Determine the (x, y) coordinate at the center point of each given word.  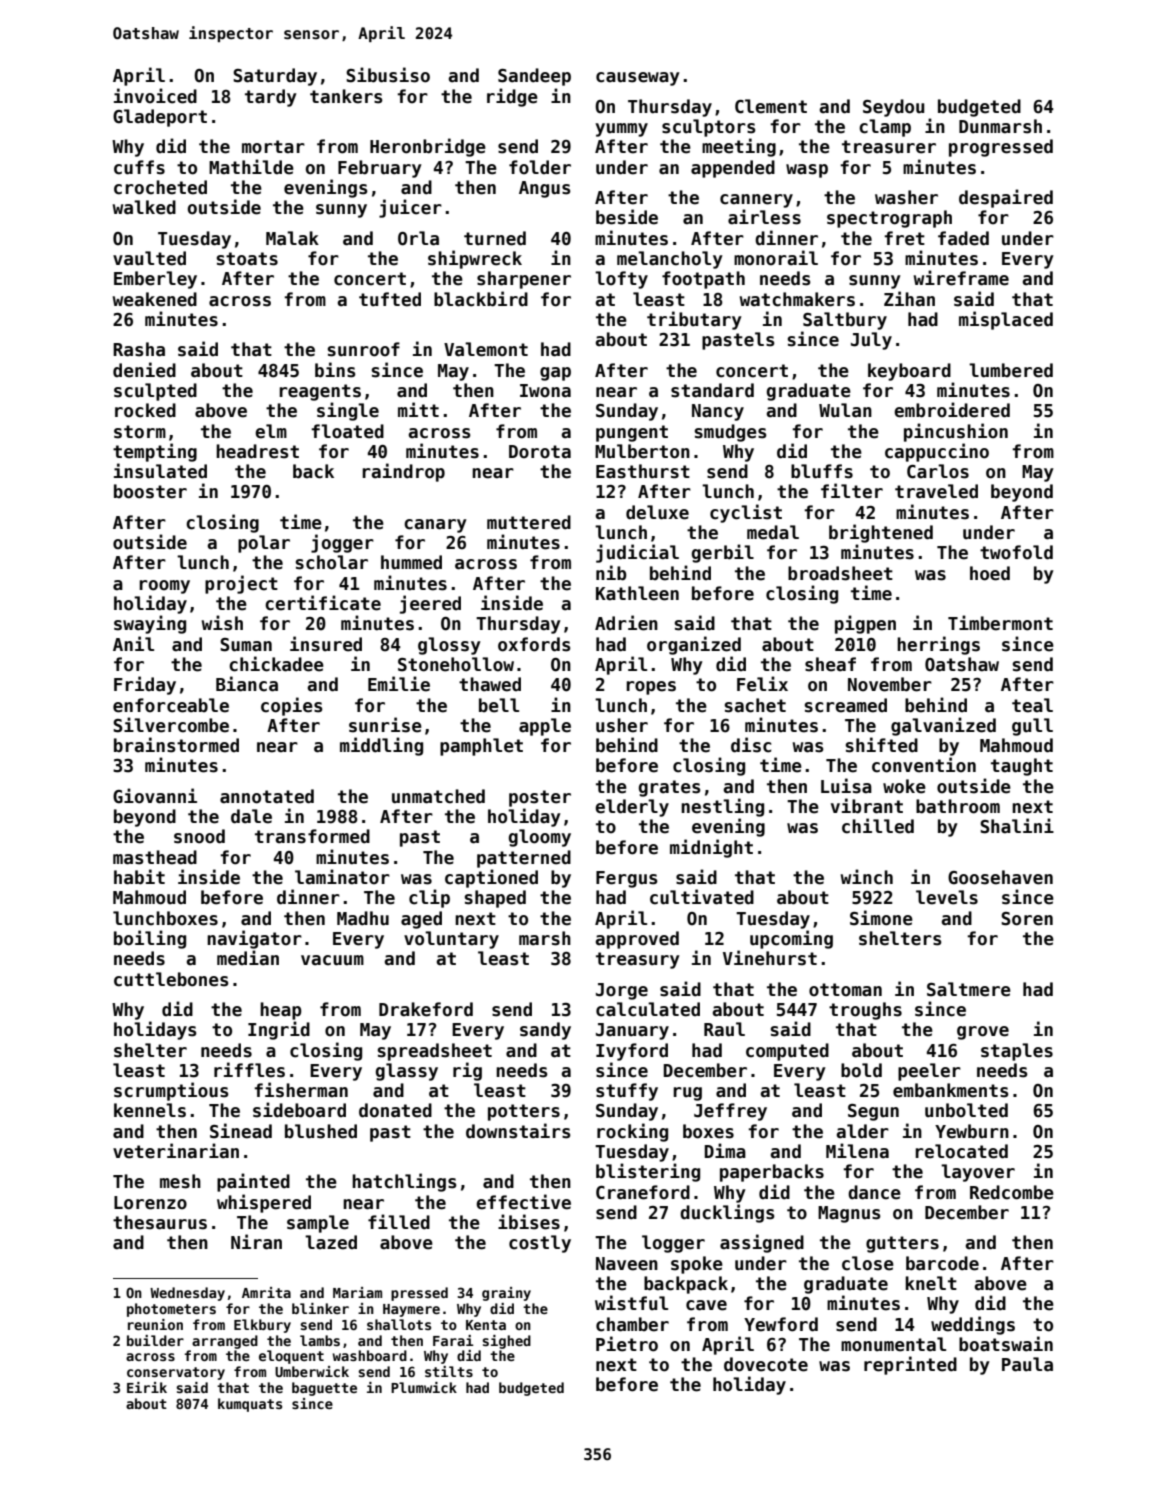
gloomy (540, 838)
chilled (878, 826)
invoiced (155, 96)
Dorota (540, 452)
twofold (1016, 552)
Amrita (266, 1292)
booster (150, 491)
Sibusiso (388, 75)
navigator (254, 939)
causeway (638, 79)
